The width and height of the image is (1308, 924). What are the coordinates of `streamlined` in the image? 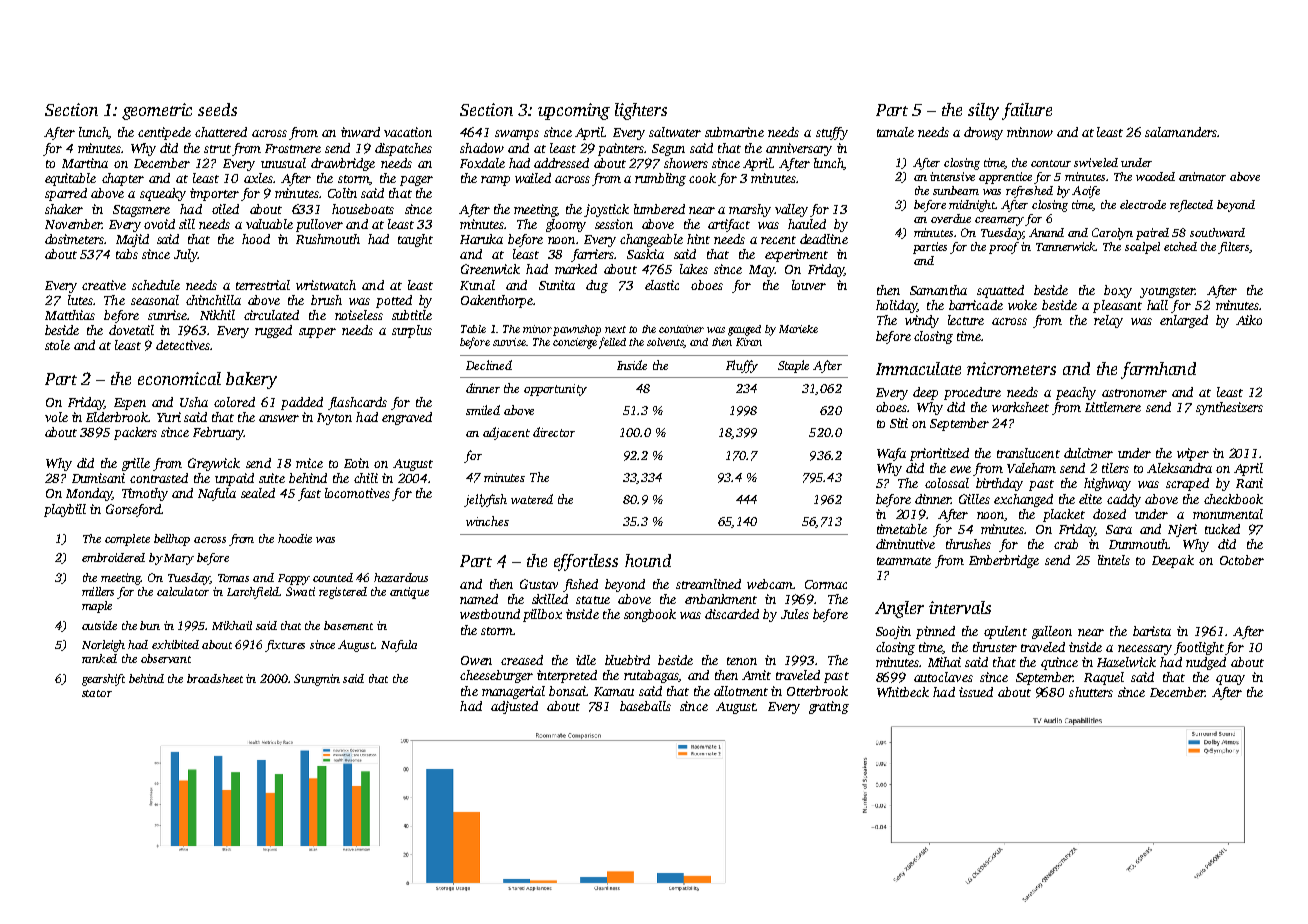 It's located at (708, 584).
